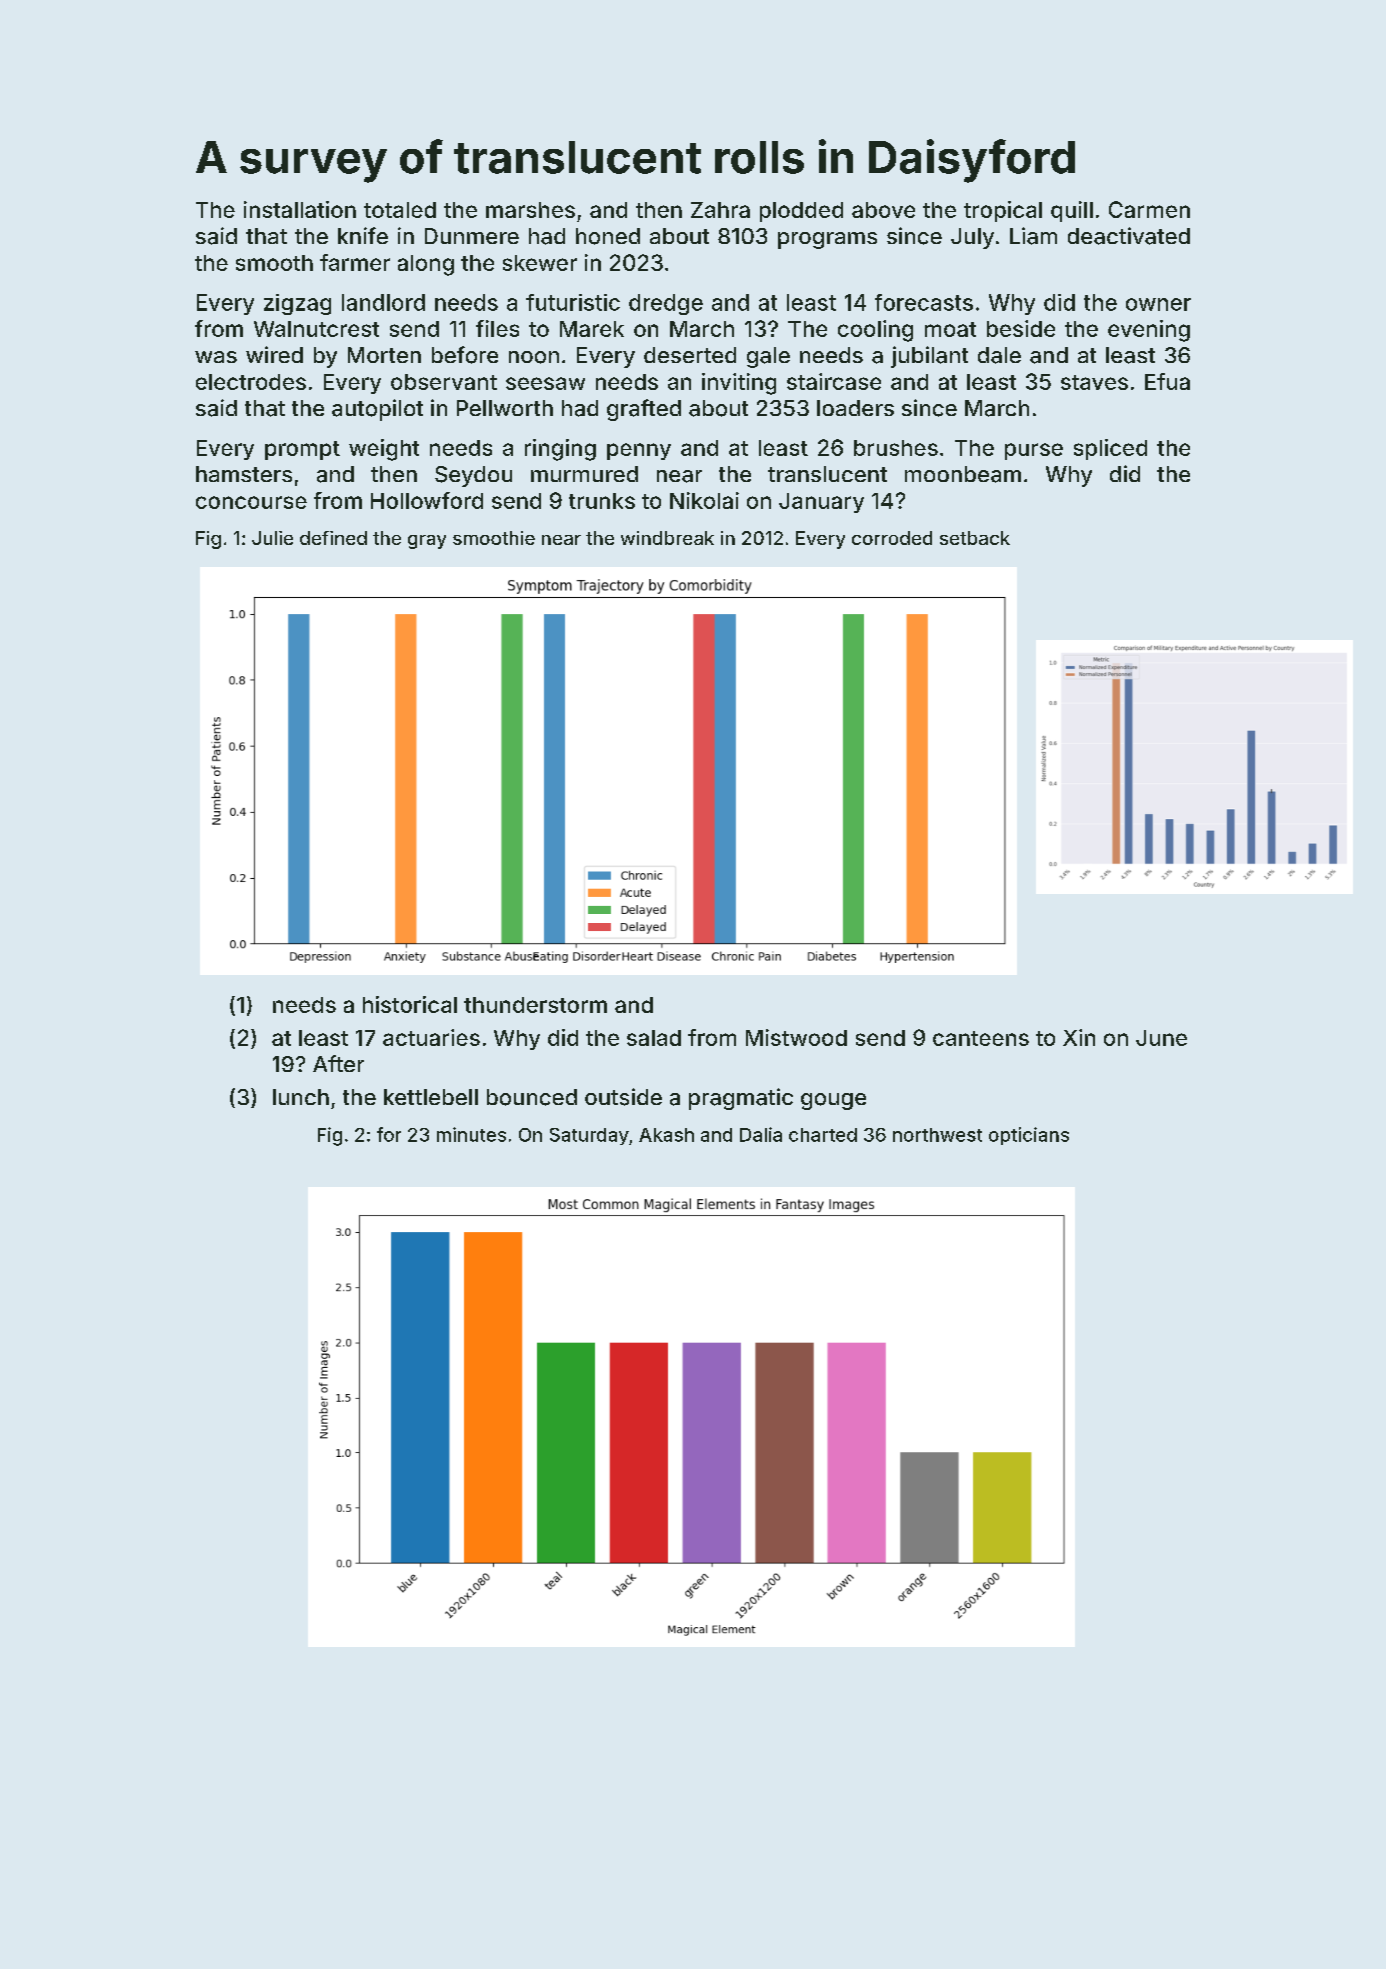  Describe the element at coordinates (300, 209) in the screenshot. I see `installation` at that location.
